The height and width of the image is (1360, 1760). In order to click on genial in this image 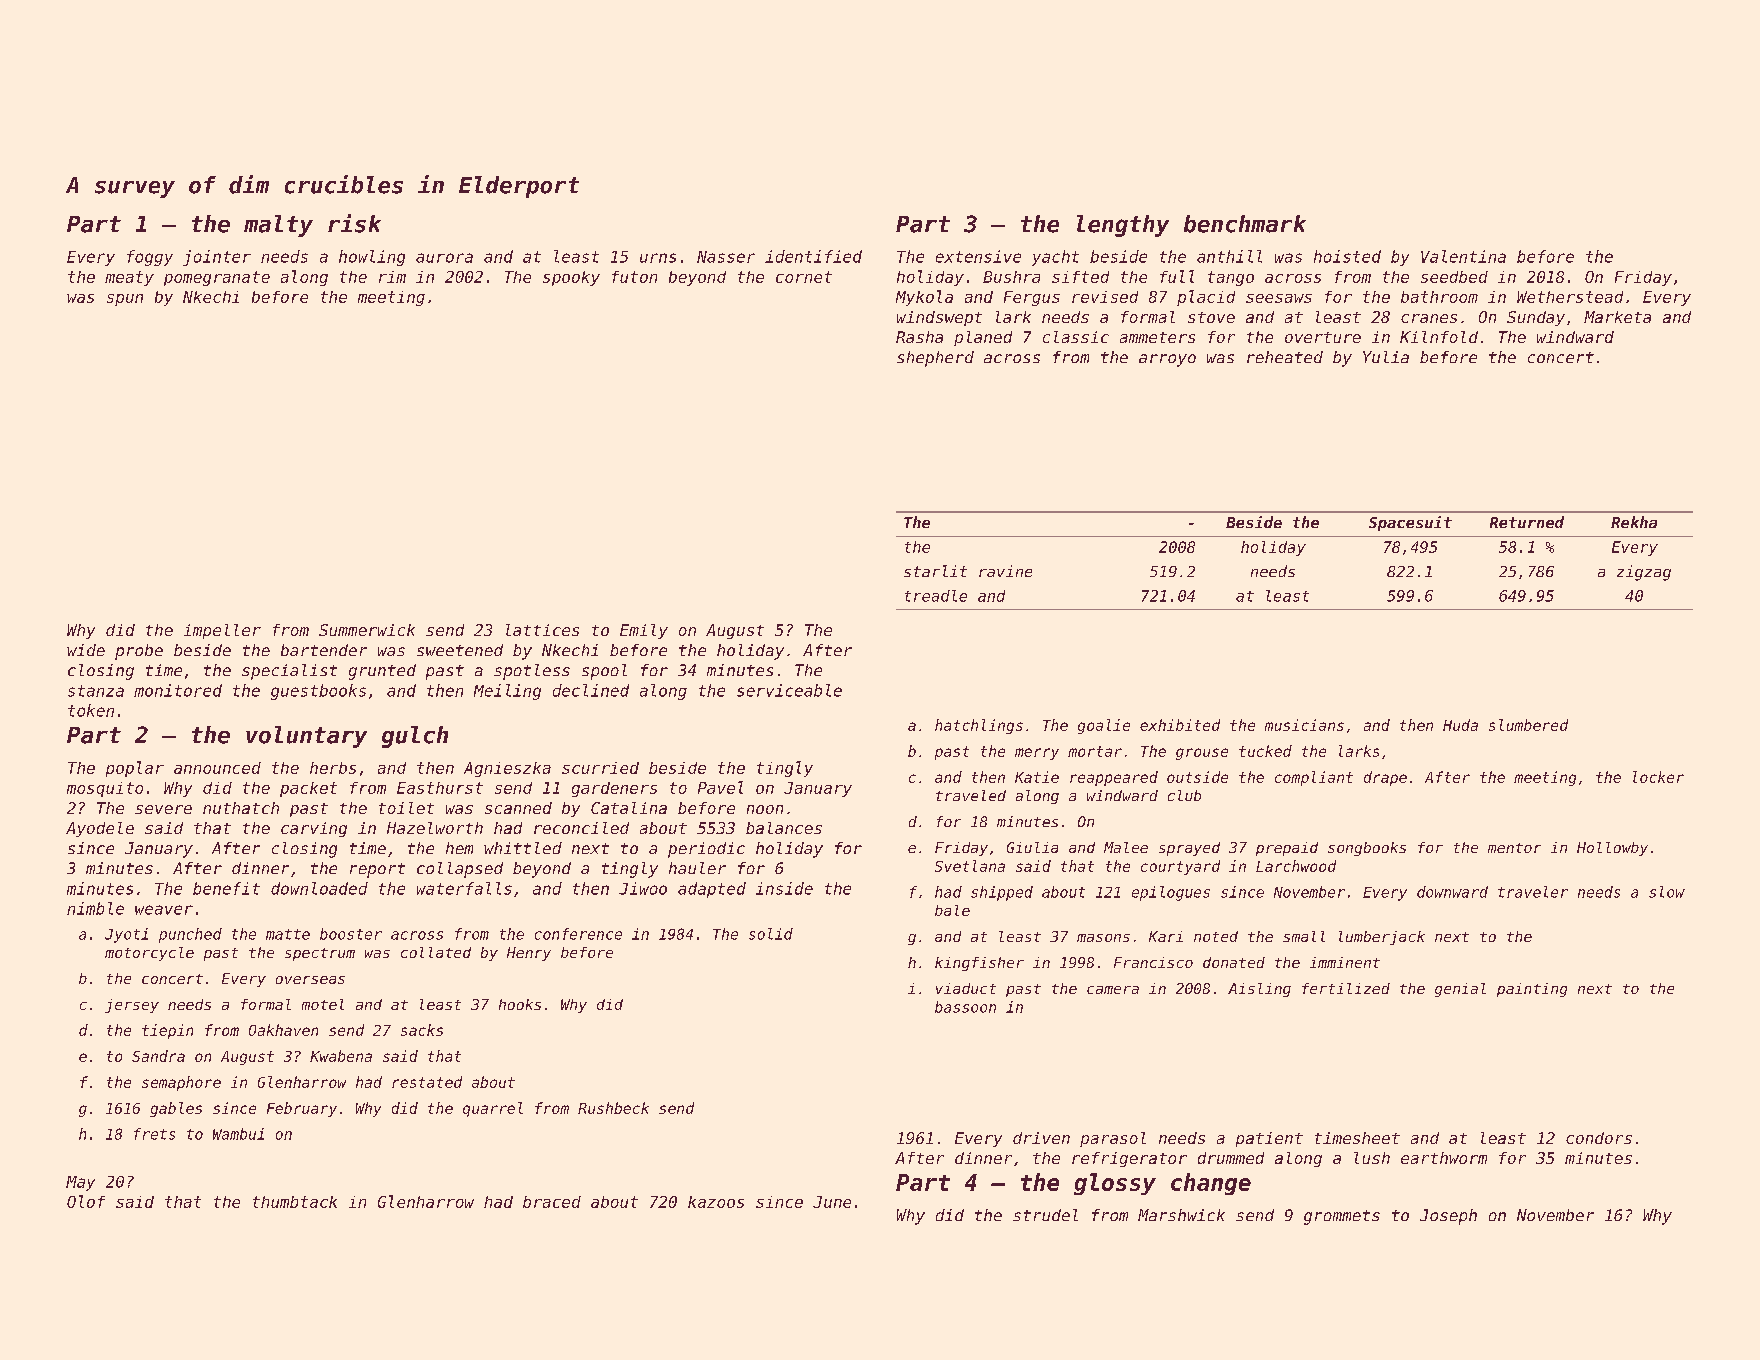, I will do `click(1460, 990)`.
